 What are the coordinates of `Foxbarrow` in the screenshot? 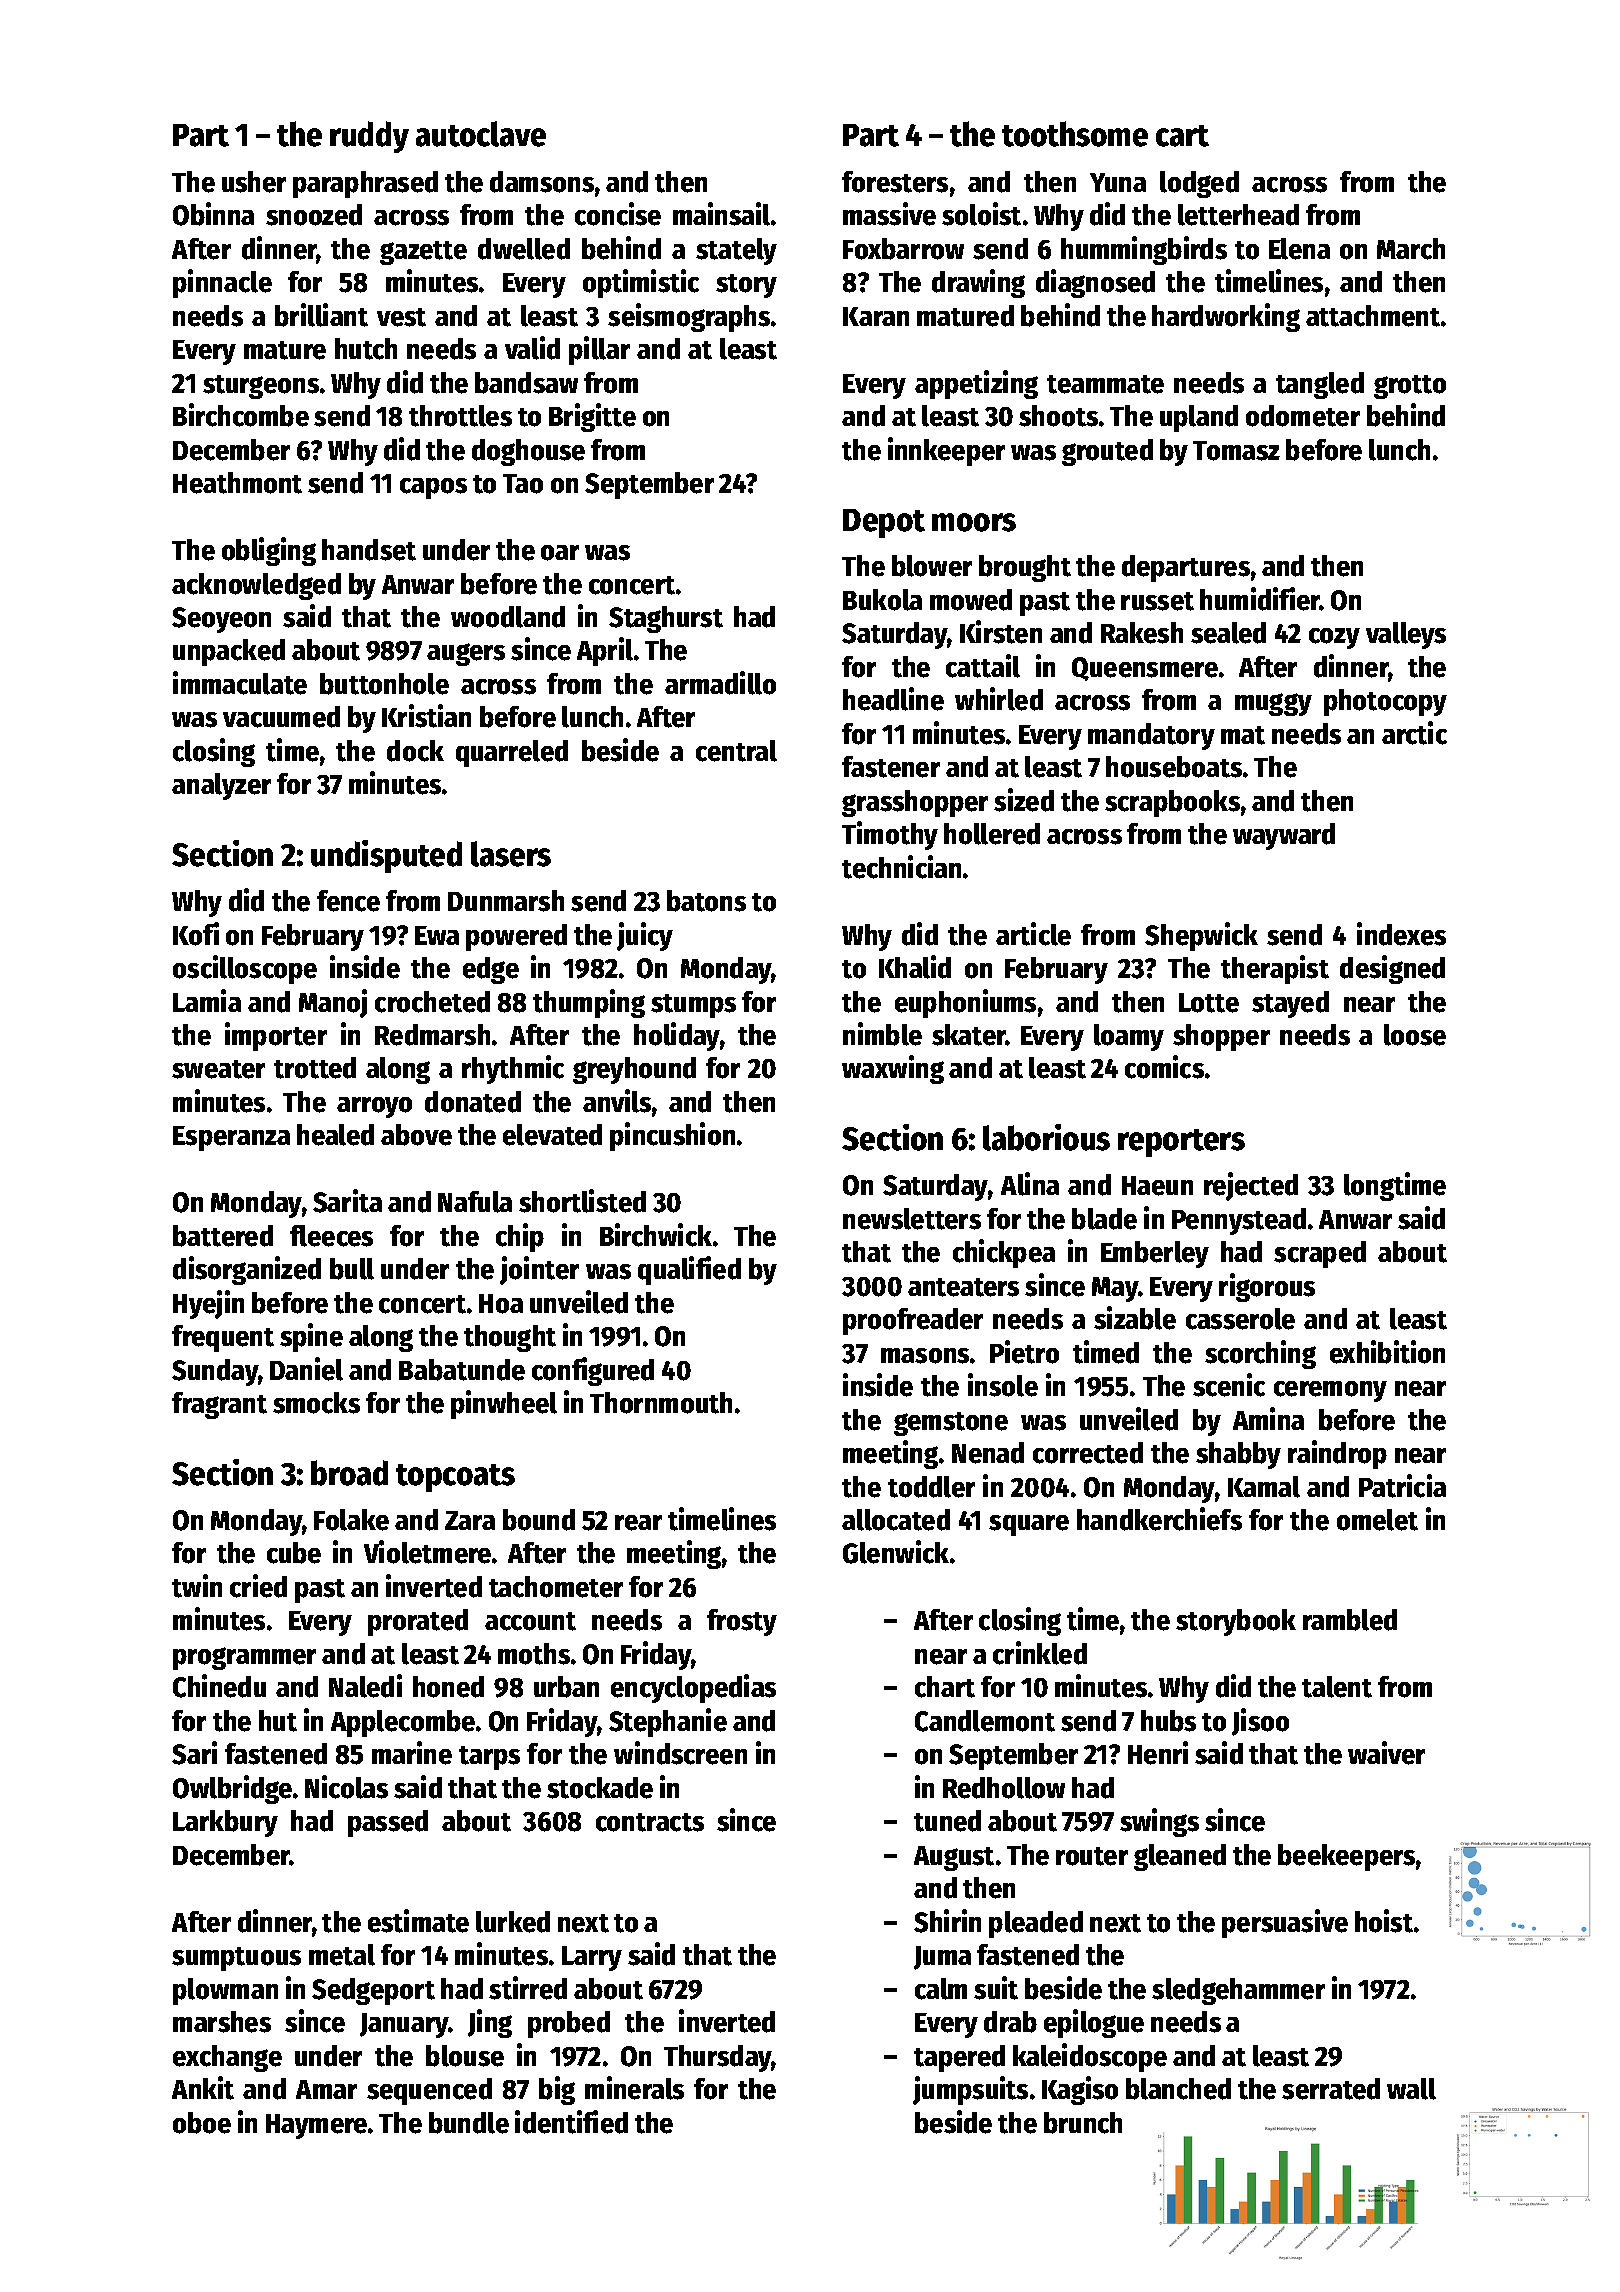 It's located at (903, 249).
